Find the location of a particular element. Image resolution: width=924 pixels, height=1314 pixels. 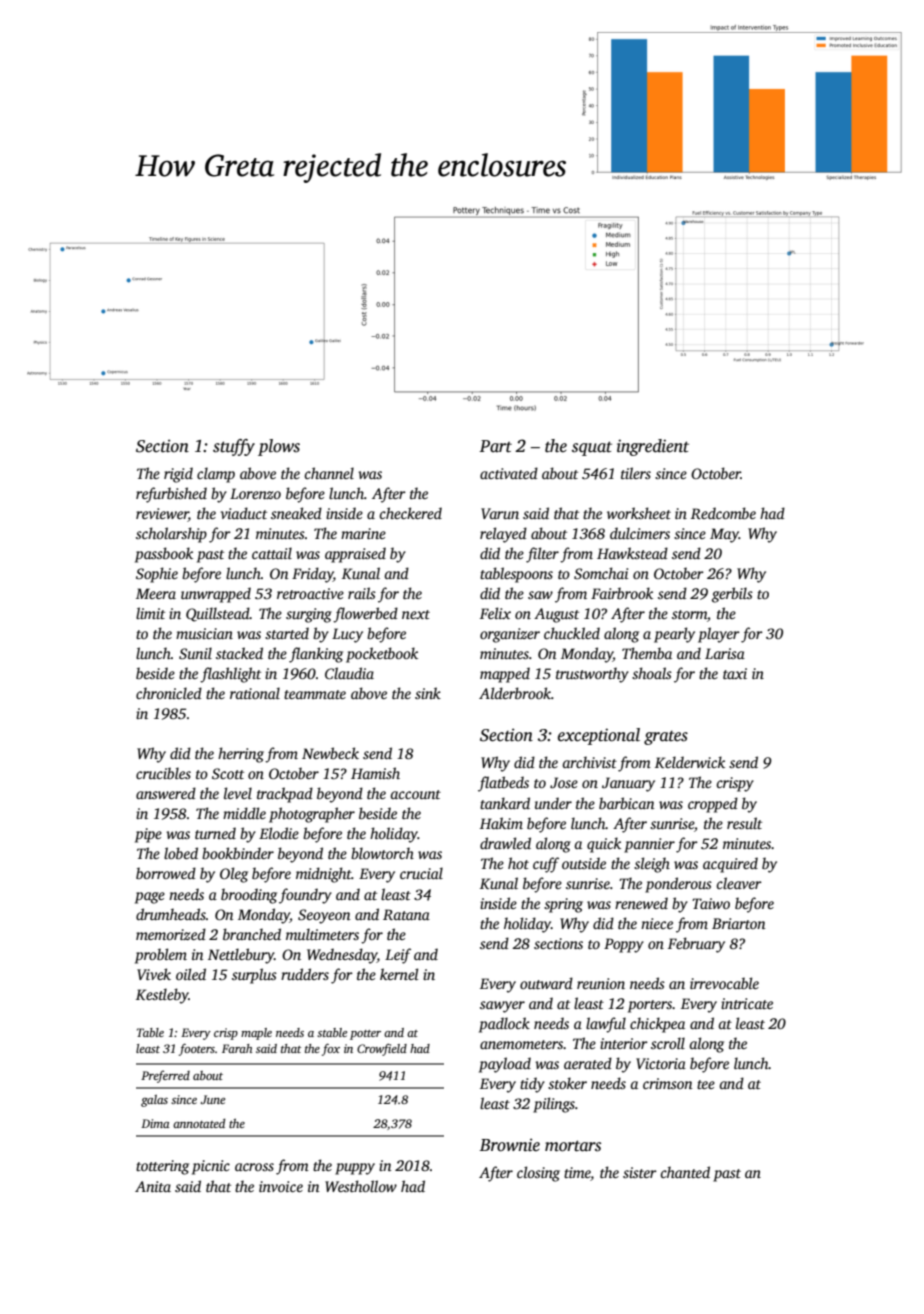

porters is located at coordinates (650, 1006).
